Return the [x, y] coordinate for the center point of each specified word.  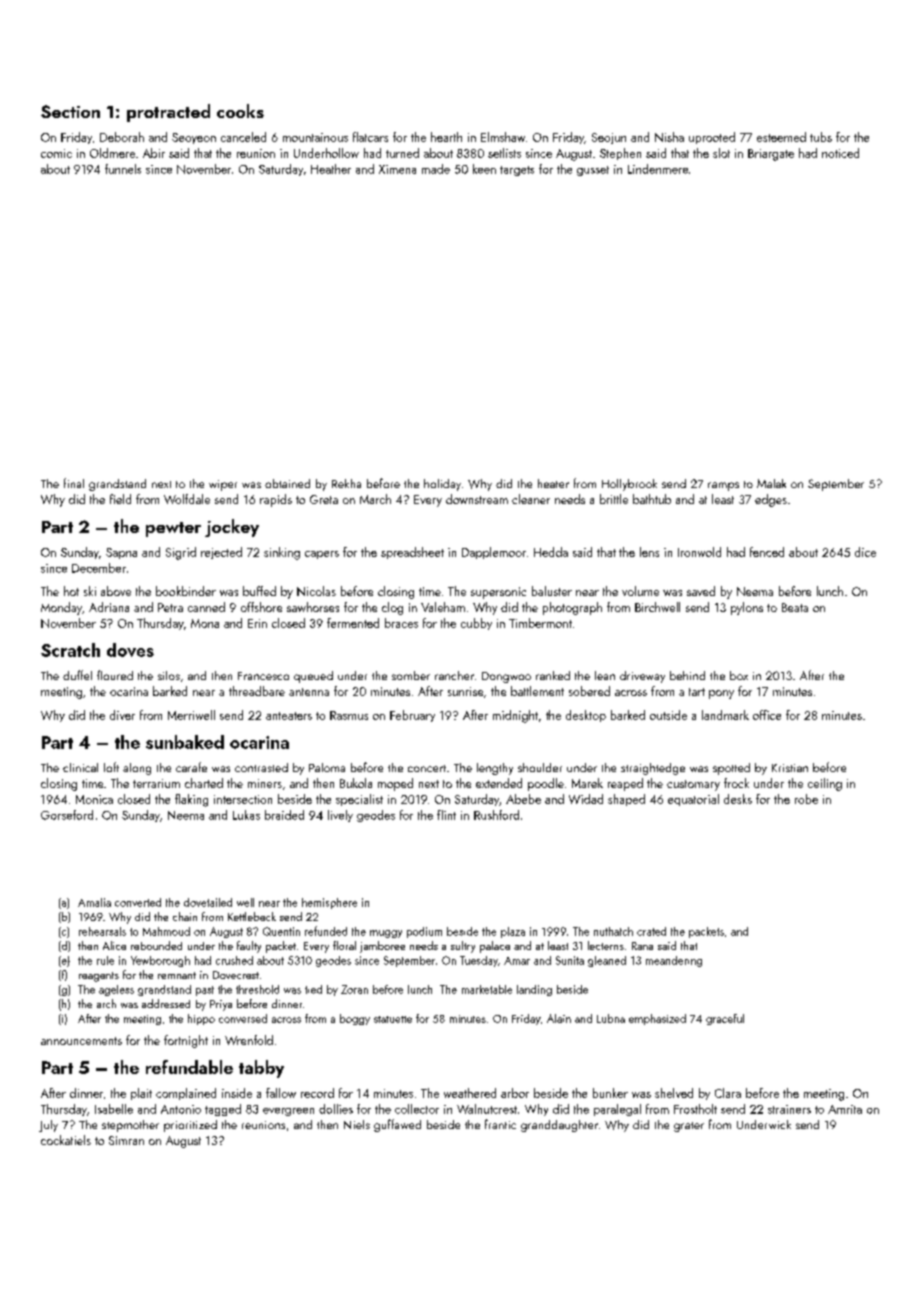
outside [668, 715]
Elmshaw [503, 137]
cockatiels [66, 1140]
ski [90, 591]
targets [517, 171]
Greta [324, 499]
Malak [771, 483]
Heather [331, 169]
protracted [168, 113]
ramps [723, 486]
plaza [513, 932]
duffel [77, 675]
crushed [234, 960]
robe [806, 799]
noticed [840, 153]
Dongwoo [506, 677]
